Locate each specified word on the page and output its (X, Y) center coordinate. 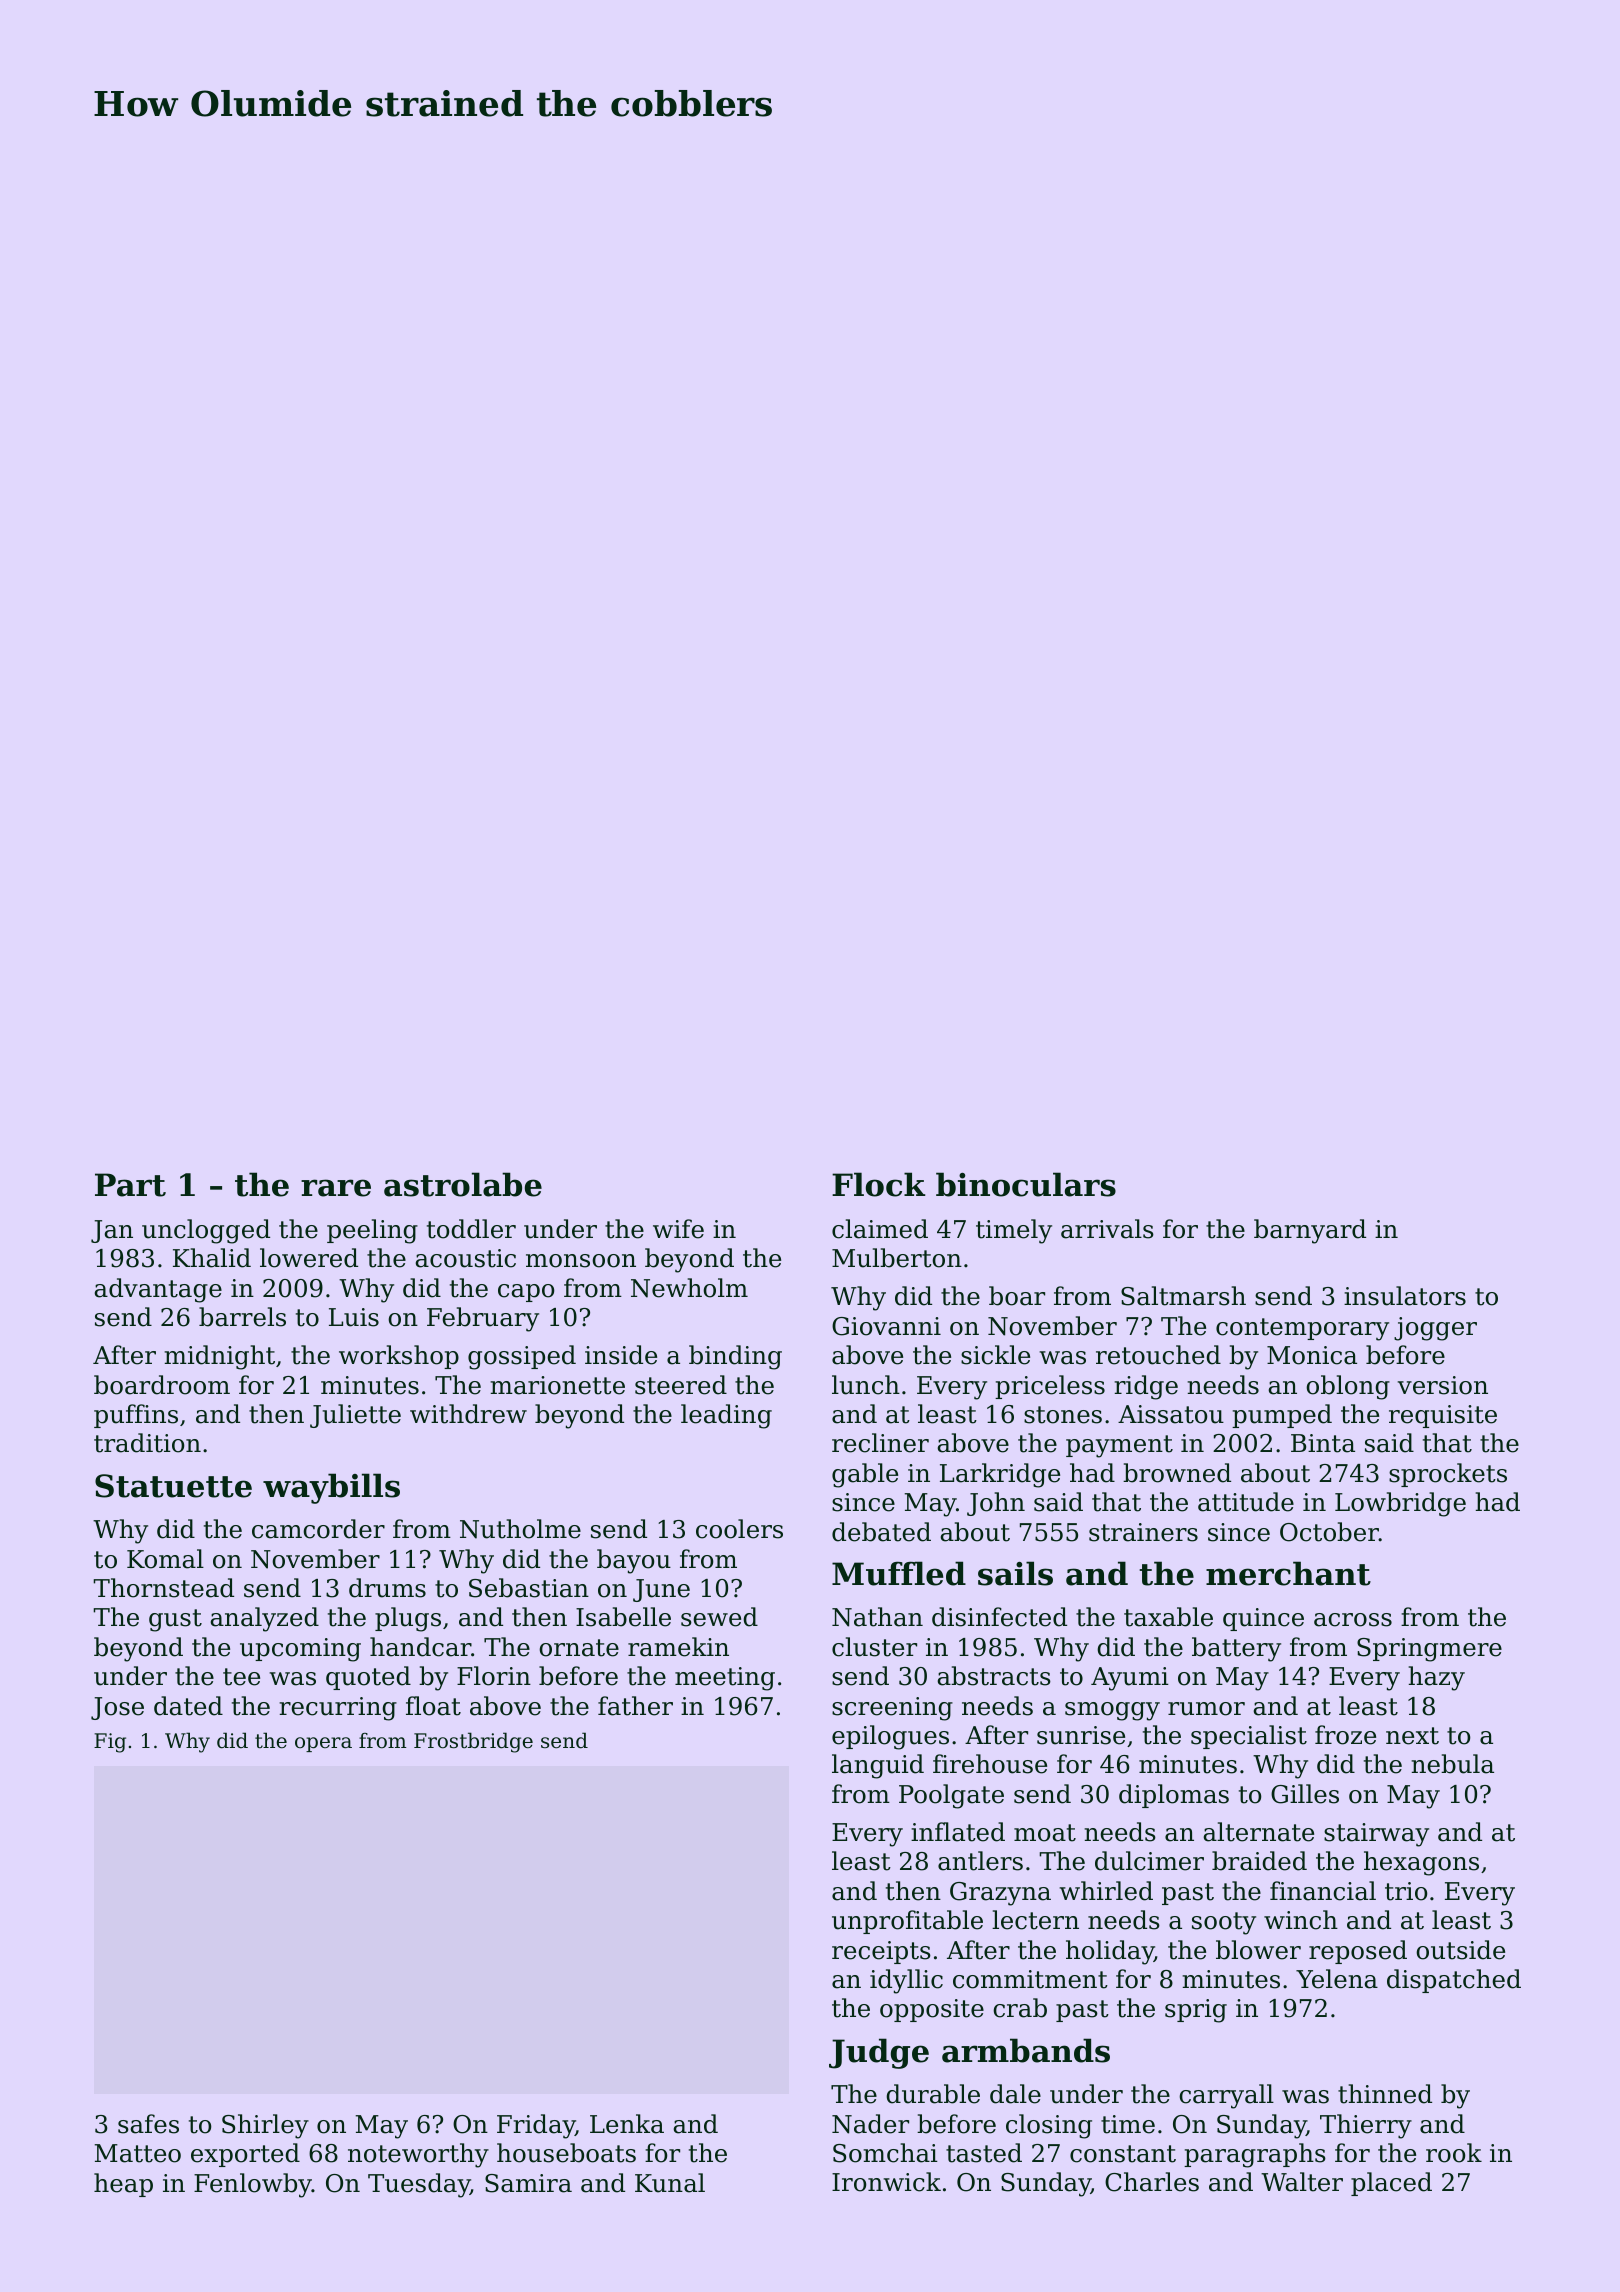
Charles (1152, 2182)
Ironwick (886, 2182)
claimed (880, 1229)
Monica (1312, 1355)
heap (123, 2185)
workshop (399, 1357)
